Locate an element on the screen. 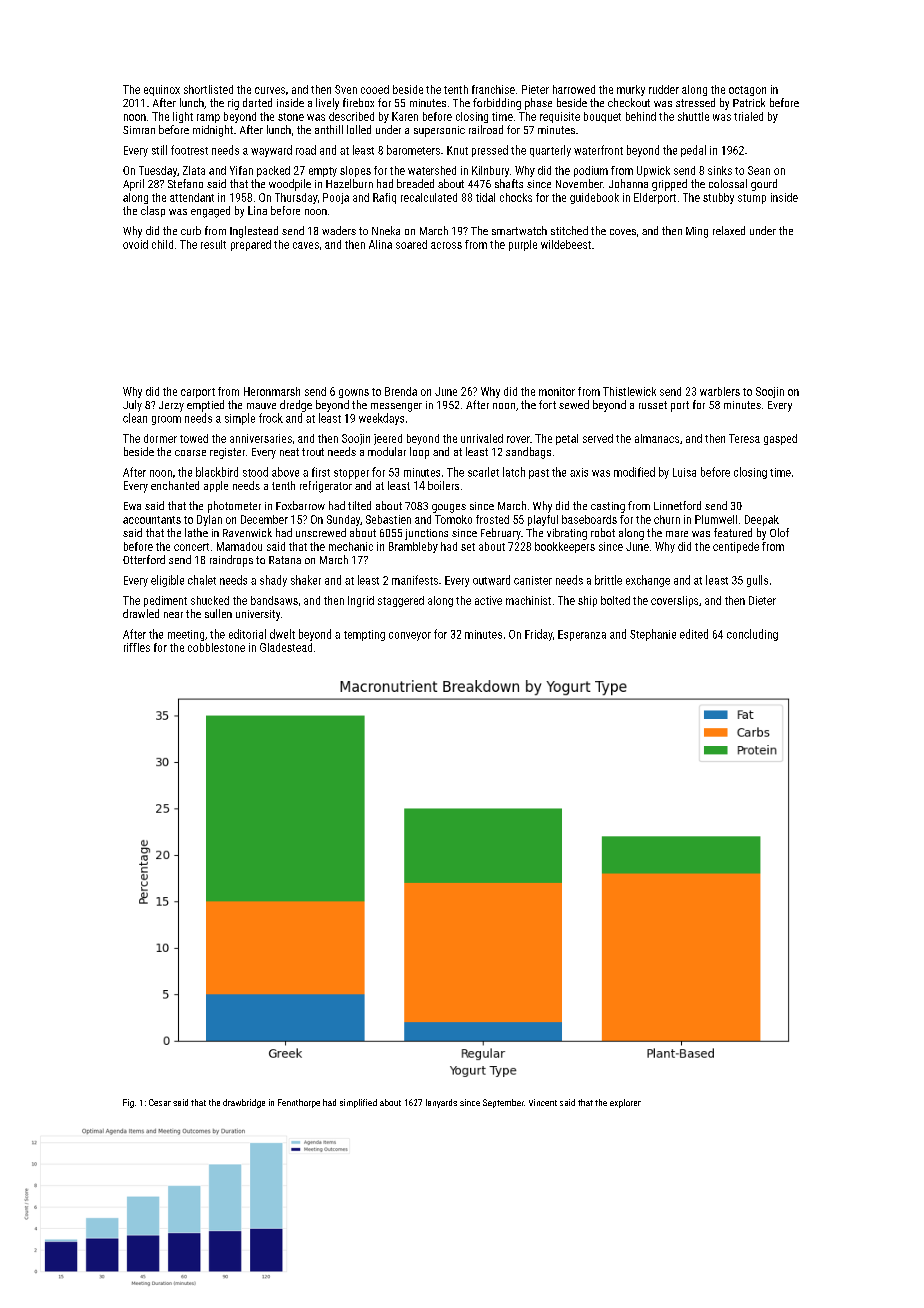 This screenshot has width=924, height=1308. Heronmarsh is located at coordinates (272, 391).
